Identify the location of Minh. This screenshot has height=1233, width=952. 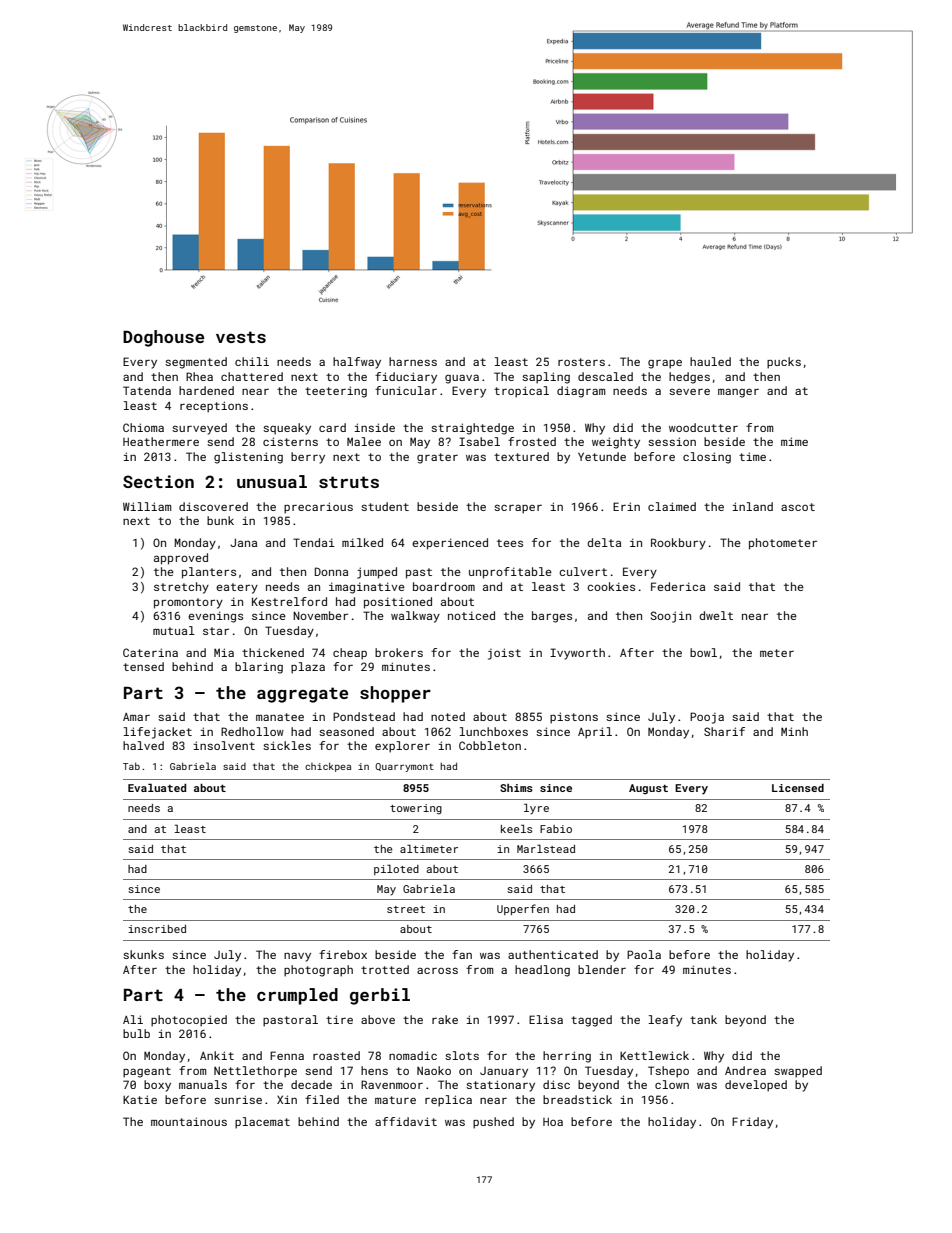
(794, 731).
